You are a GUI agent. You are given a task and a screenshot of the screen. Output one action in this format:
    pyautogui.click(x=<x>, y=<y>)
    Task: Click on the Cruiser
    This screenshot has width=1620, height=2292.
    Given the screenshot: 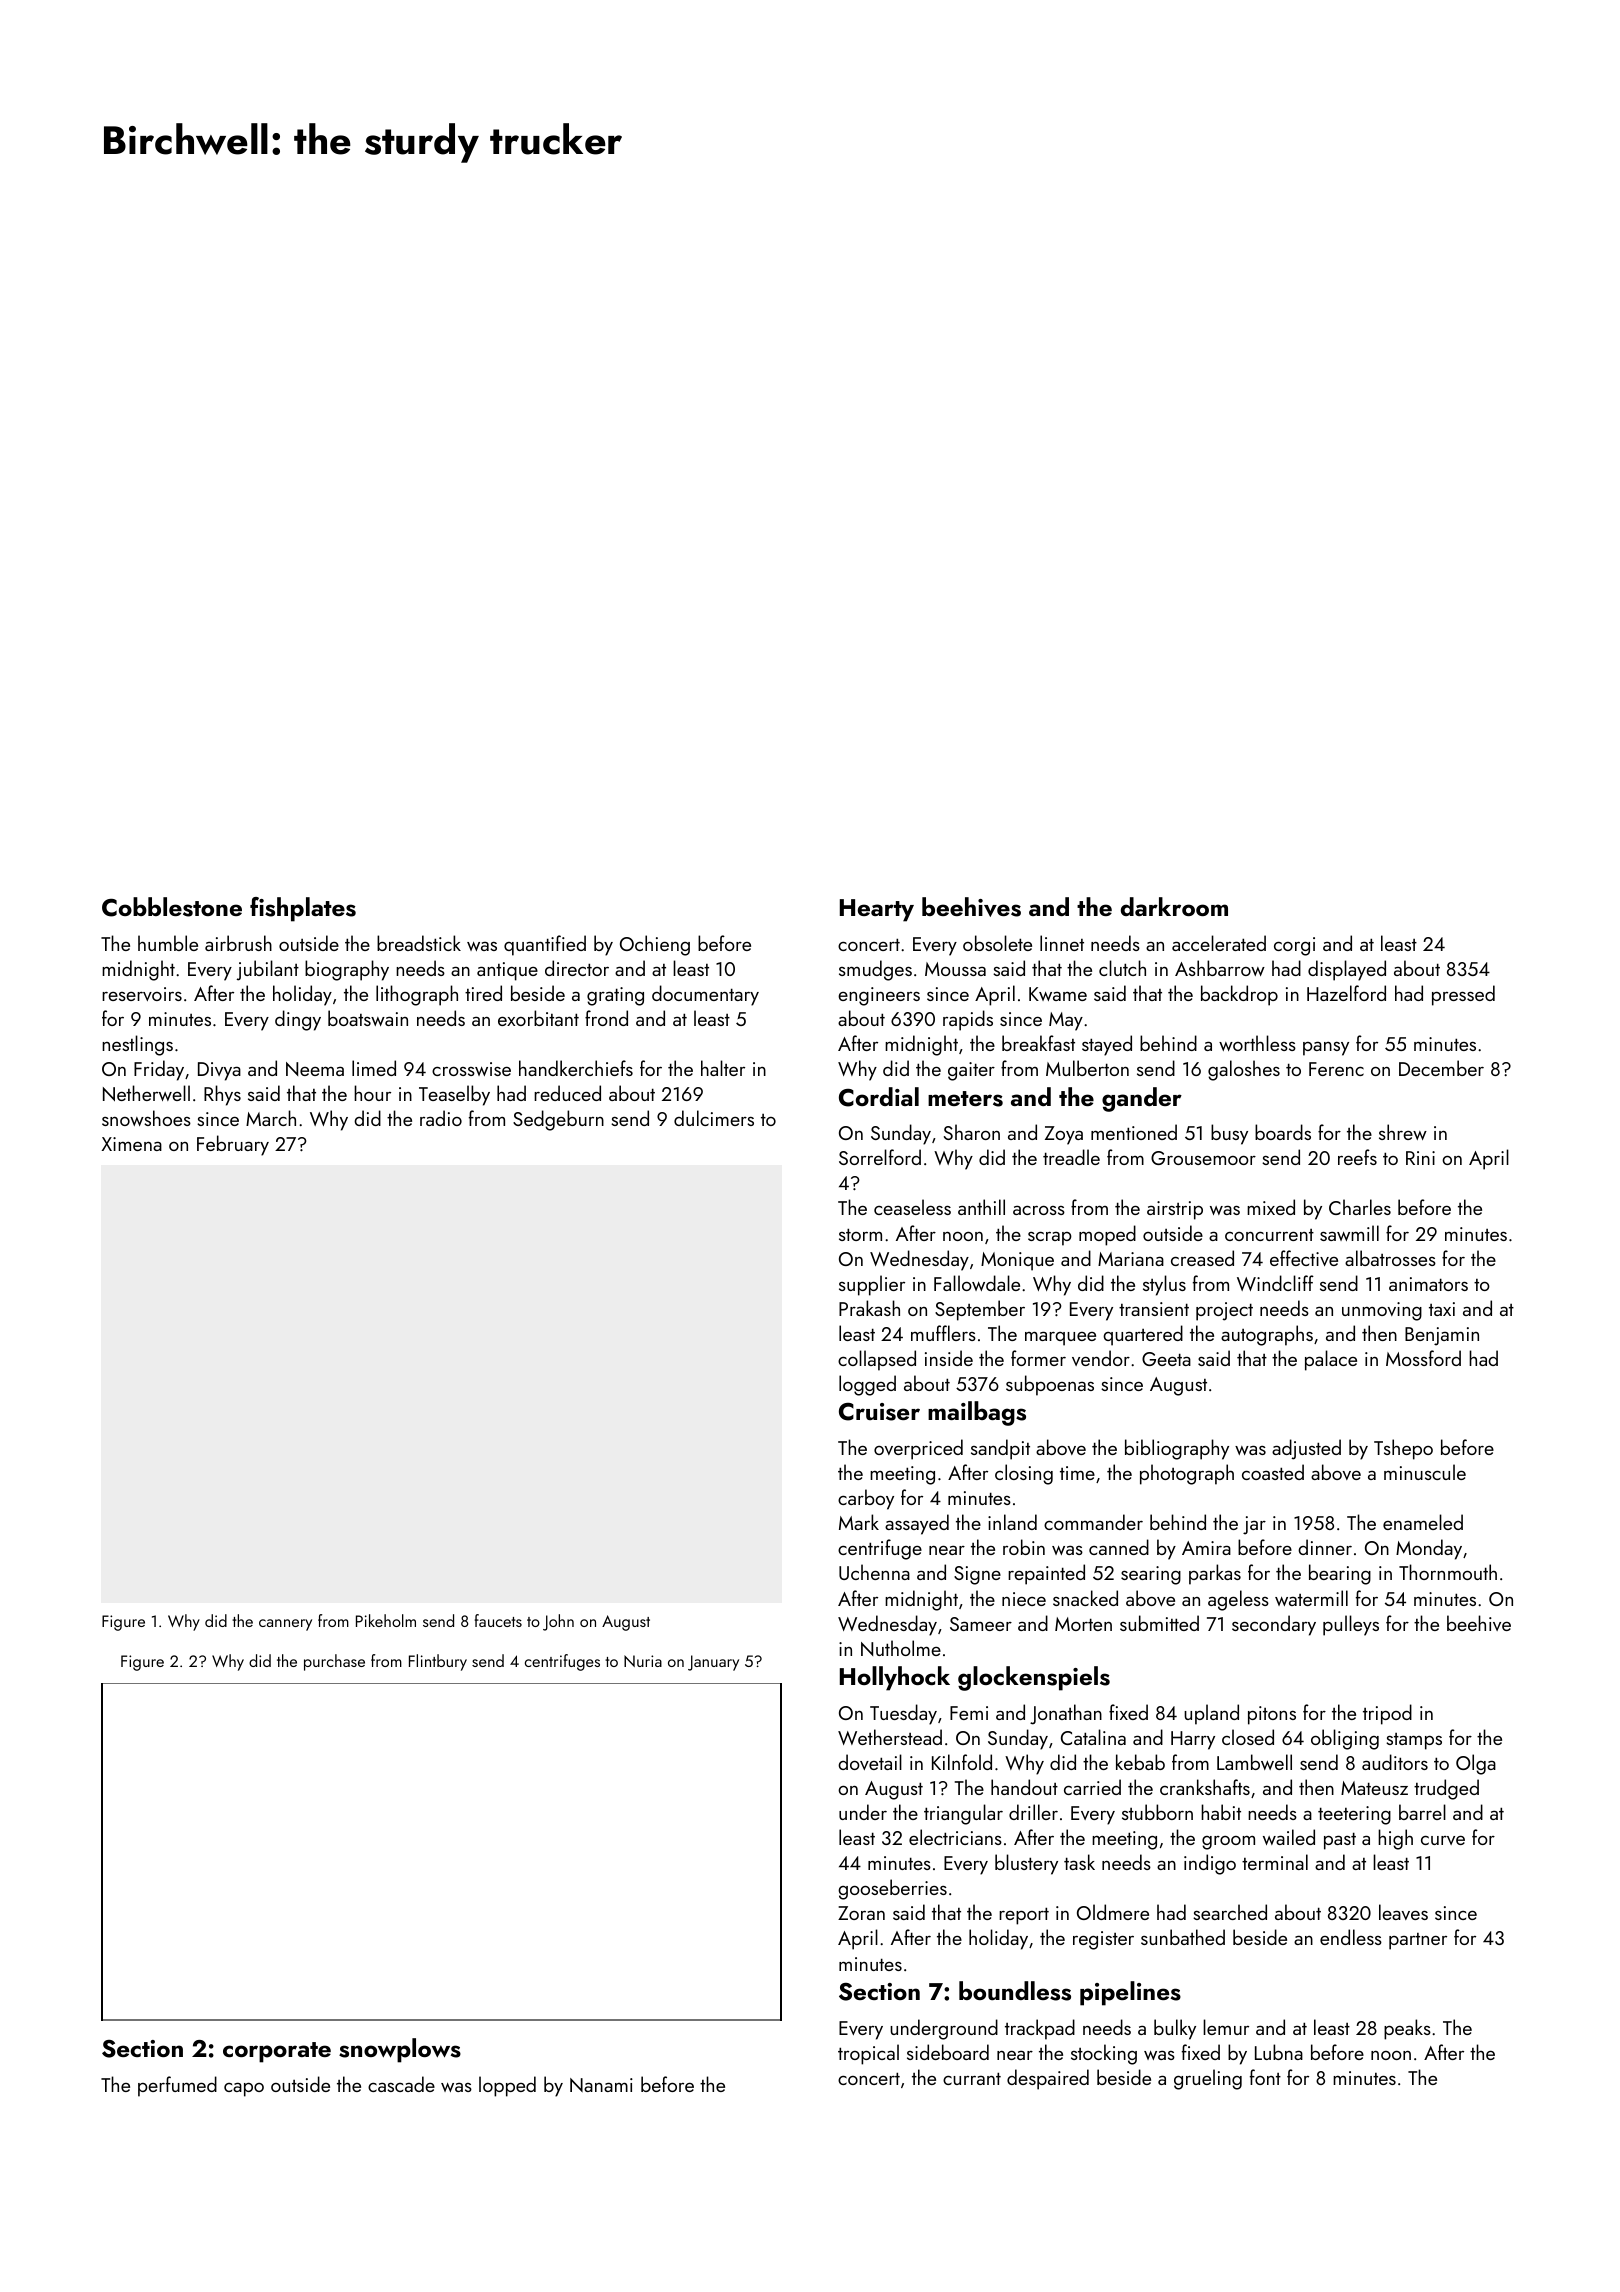 What is the action you would take?
    pyautogui.click(x=879, y=1412)
